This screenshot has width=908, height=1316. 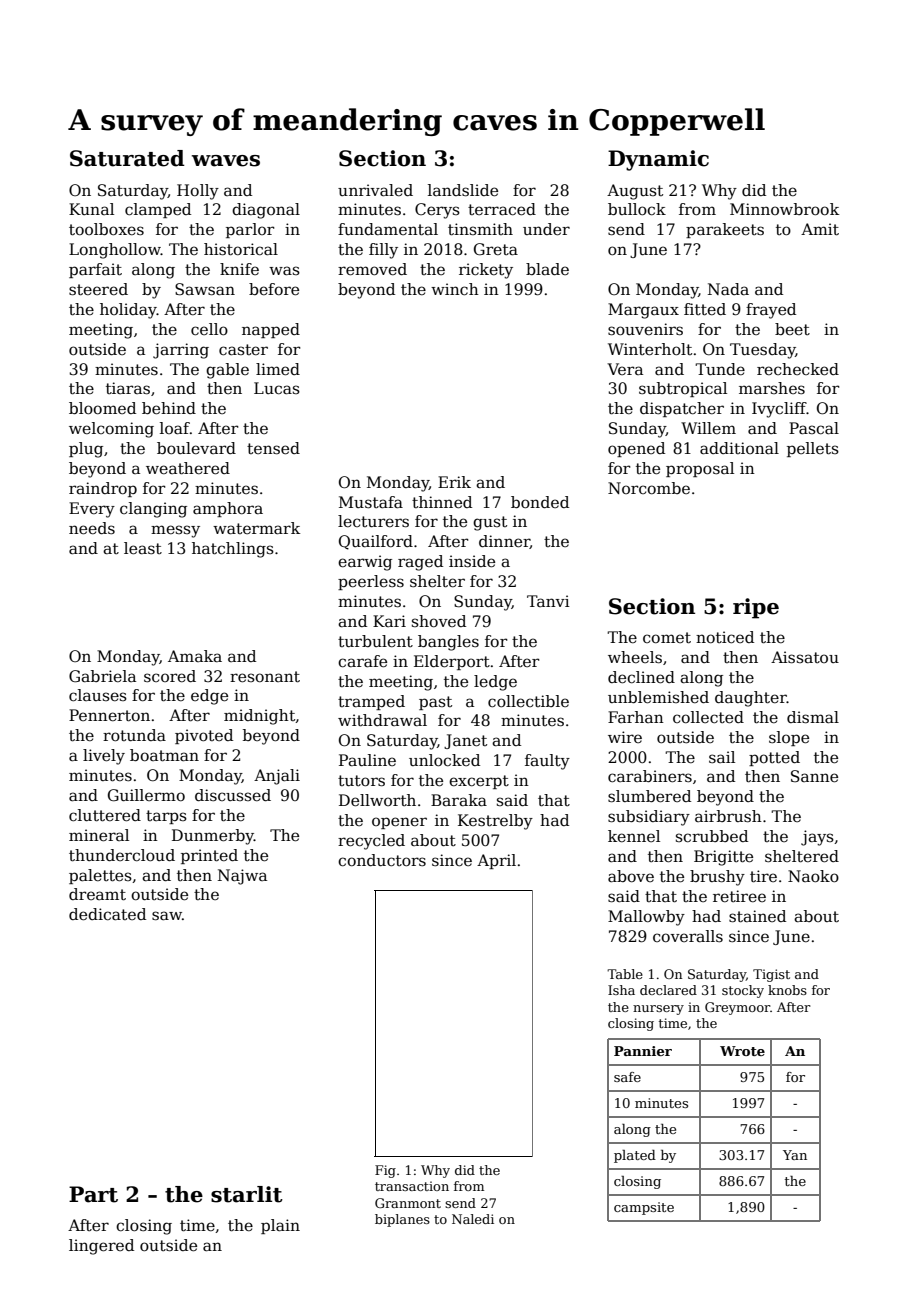 I want to click on dismal, so click(x=813, y=717).
